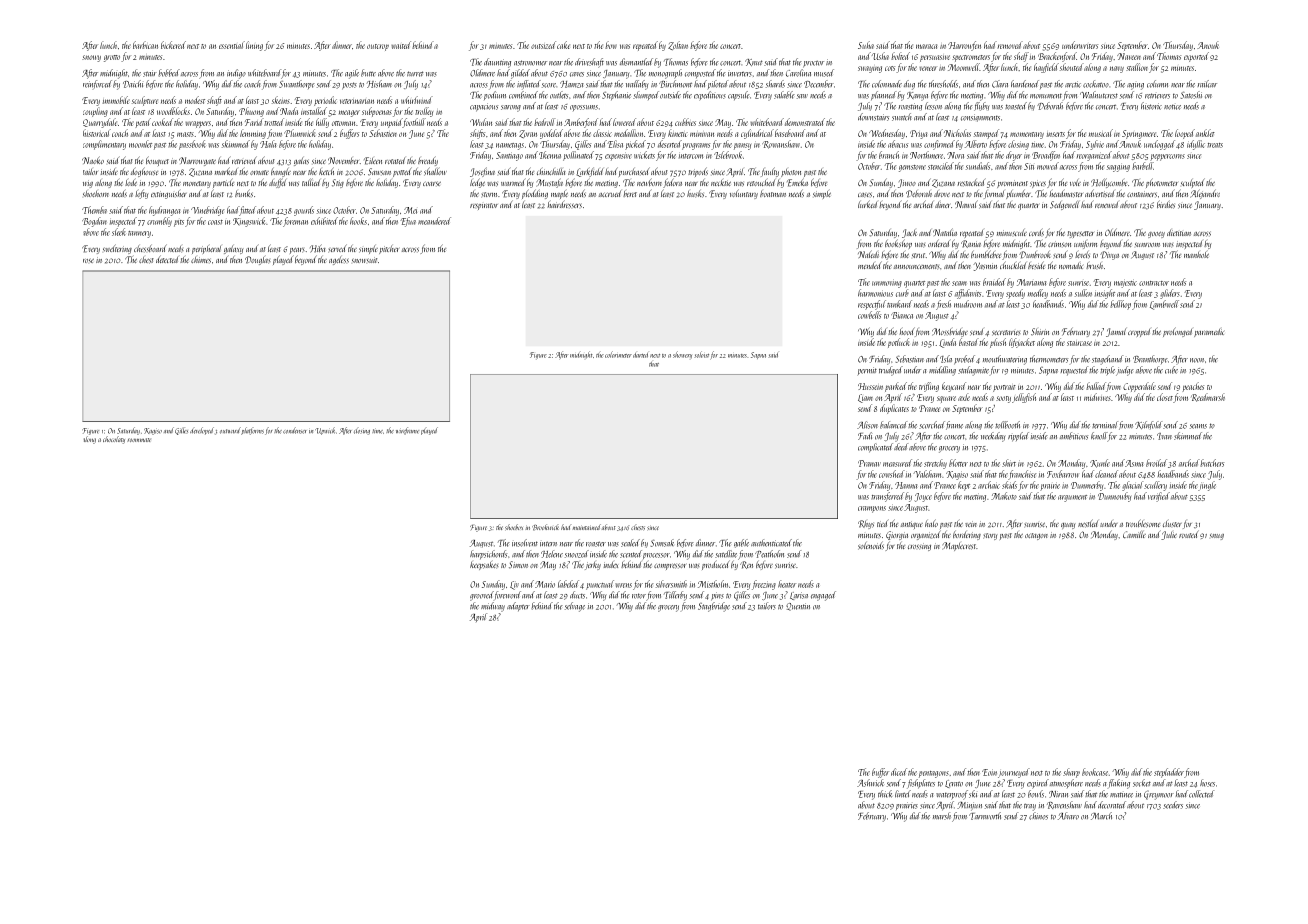  Describe the element at coordinates (352, 74) in the screenshot. I see `agile` at that location.
